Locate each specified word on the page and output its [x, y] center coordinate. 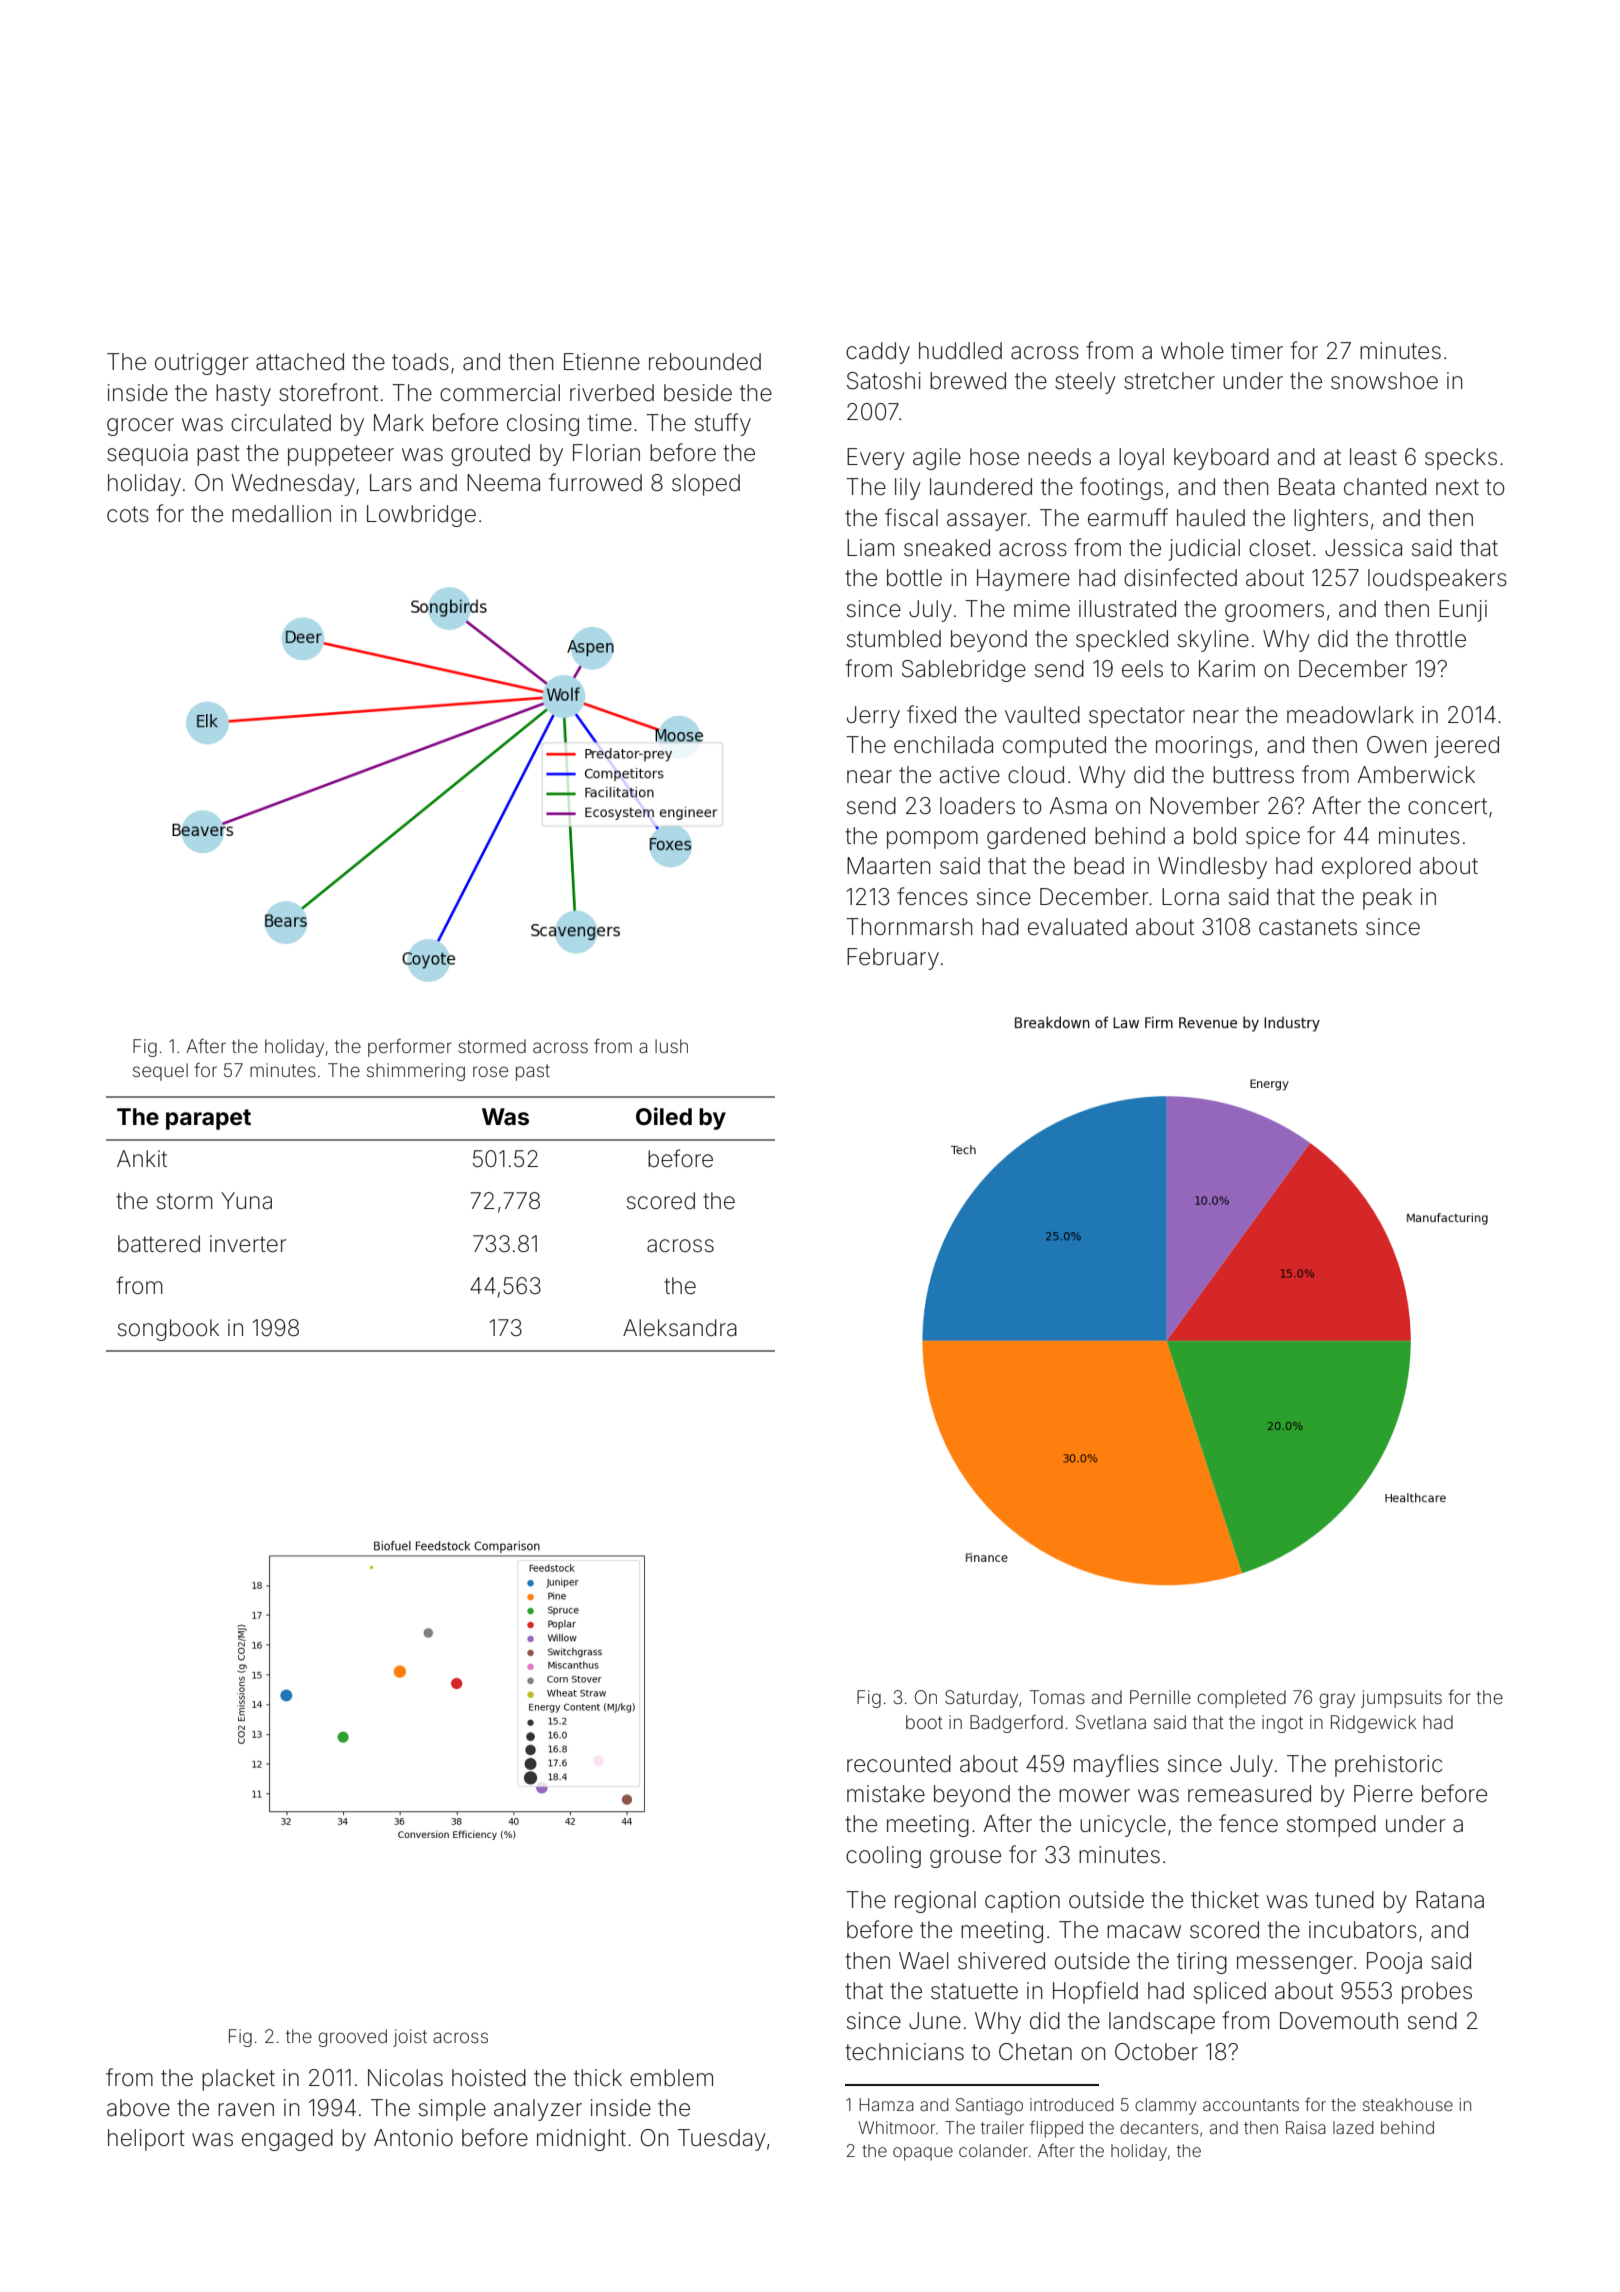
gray [1337, 1700]
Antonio [413, 2138]
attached [300, 362]
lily [907, 489]
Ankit [142, 1158]
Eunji [1463, 611]
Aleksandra [680, 1328]
